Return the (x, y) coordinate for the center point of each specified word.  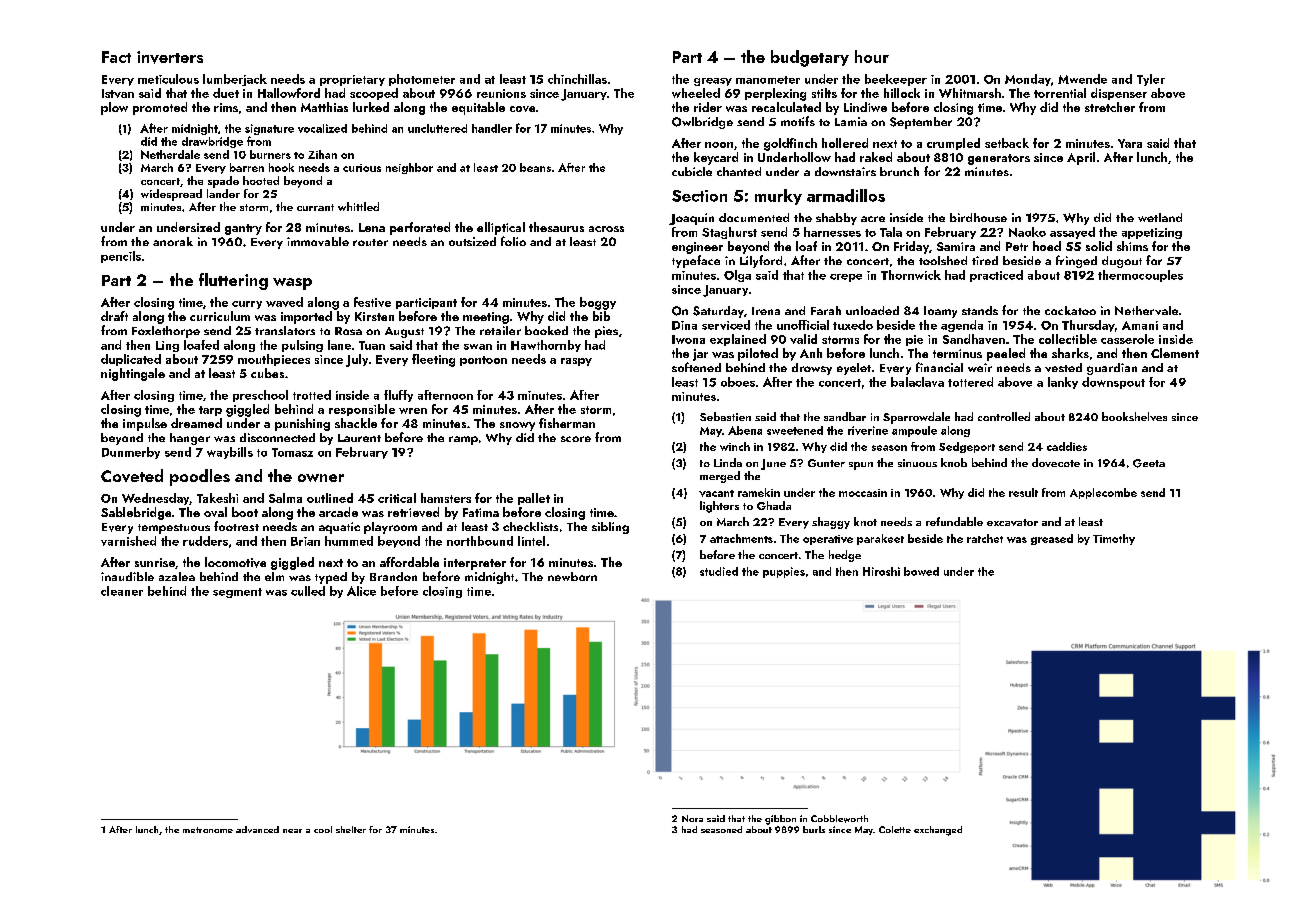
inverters (170, 57)
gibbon (780, 820)
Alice (361, 591)
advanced (257, 829)
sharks (1070, 353)
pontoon (483, 361)
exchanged (938, 831)
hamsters (446, 498)
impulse (145, 424)
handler (492, 128)
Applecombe (1103, 493)
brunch (899, 171)
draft (114, 316)
